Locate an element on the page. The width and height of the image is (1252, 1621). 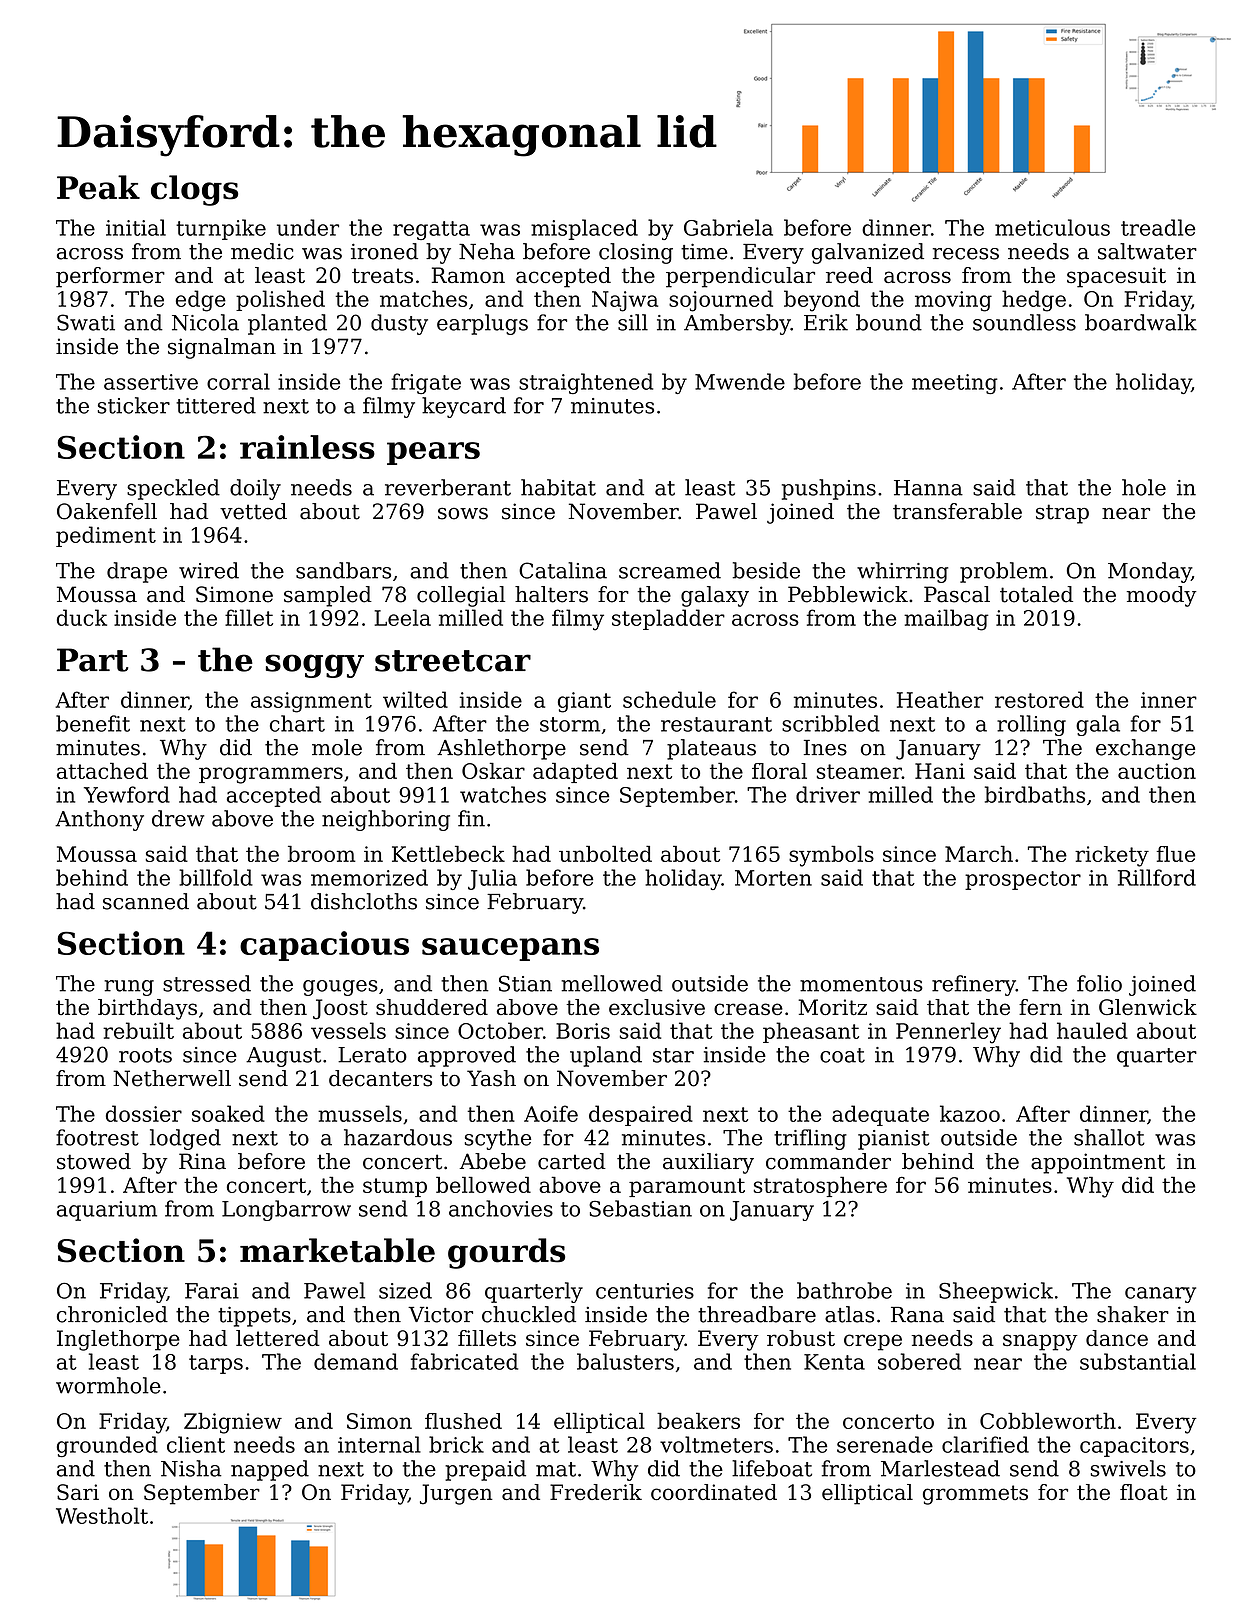
tarps is located at coordinates (216, 1364).
